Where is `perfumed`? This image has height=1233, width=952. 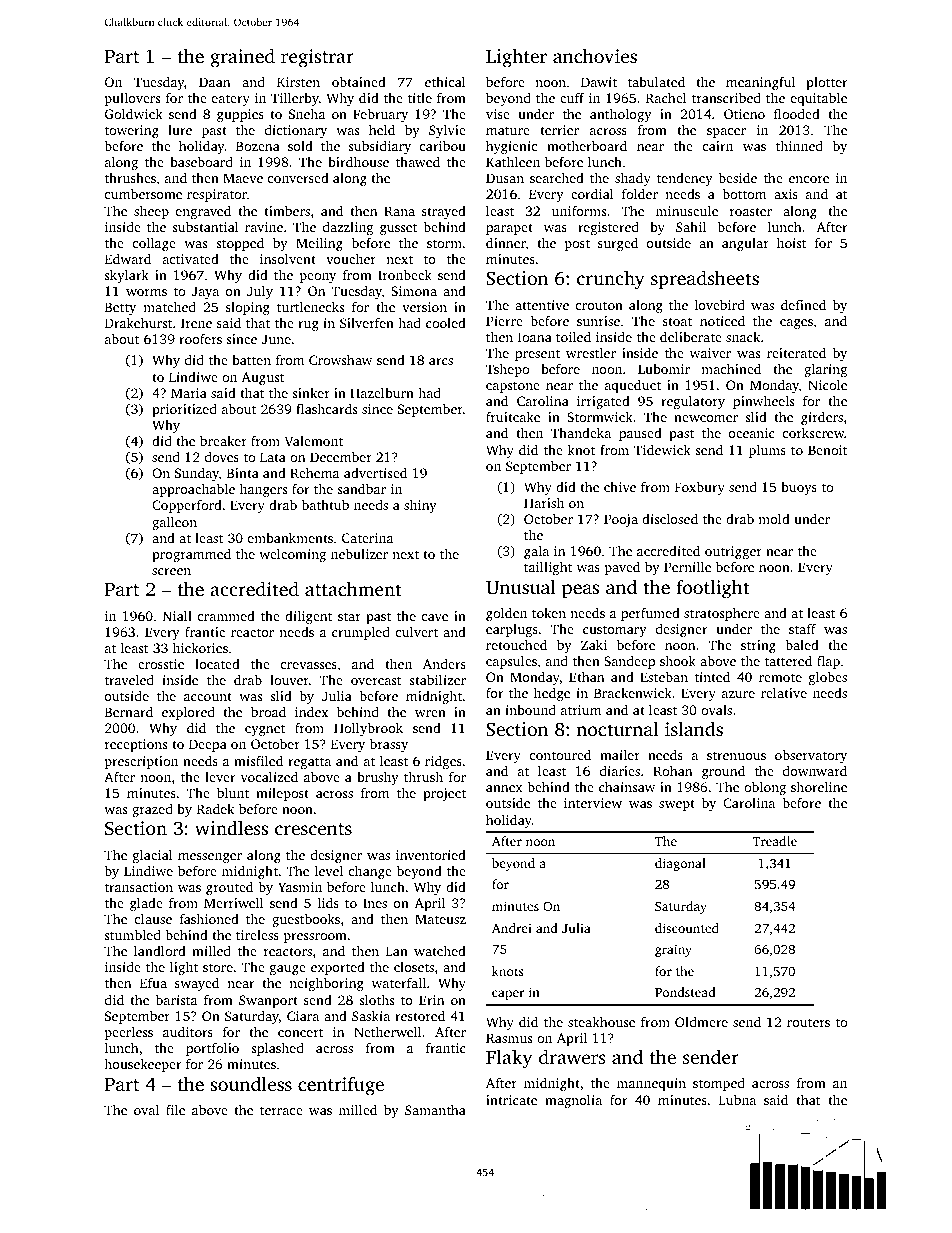 perfumed is located at coordinates (650, 614).
